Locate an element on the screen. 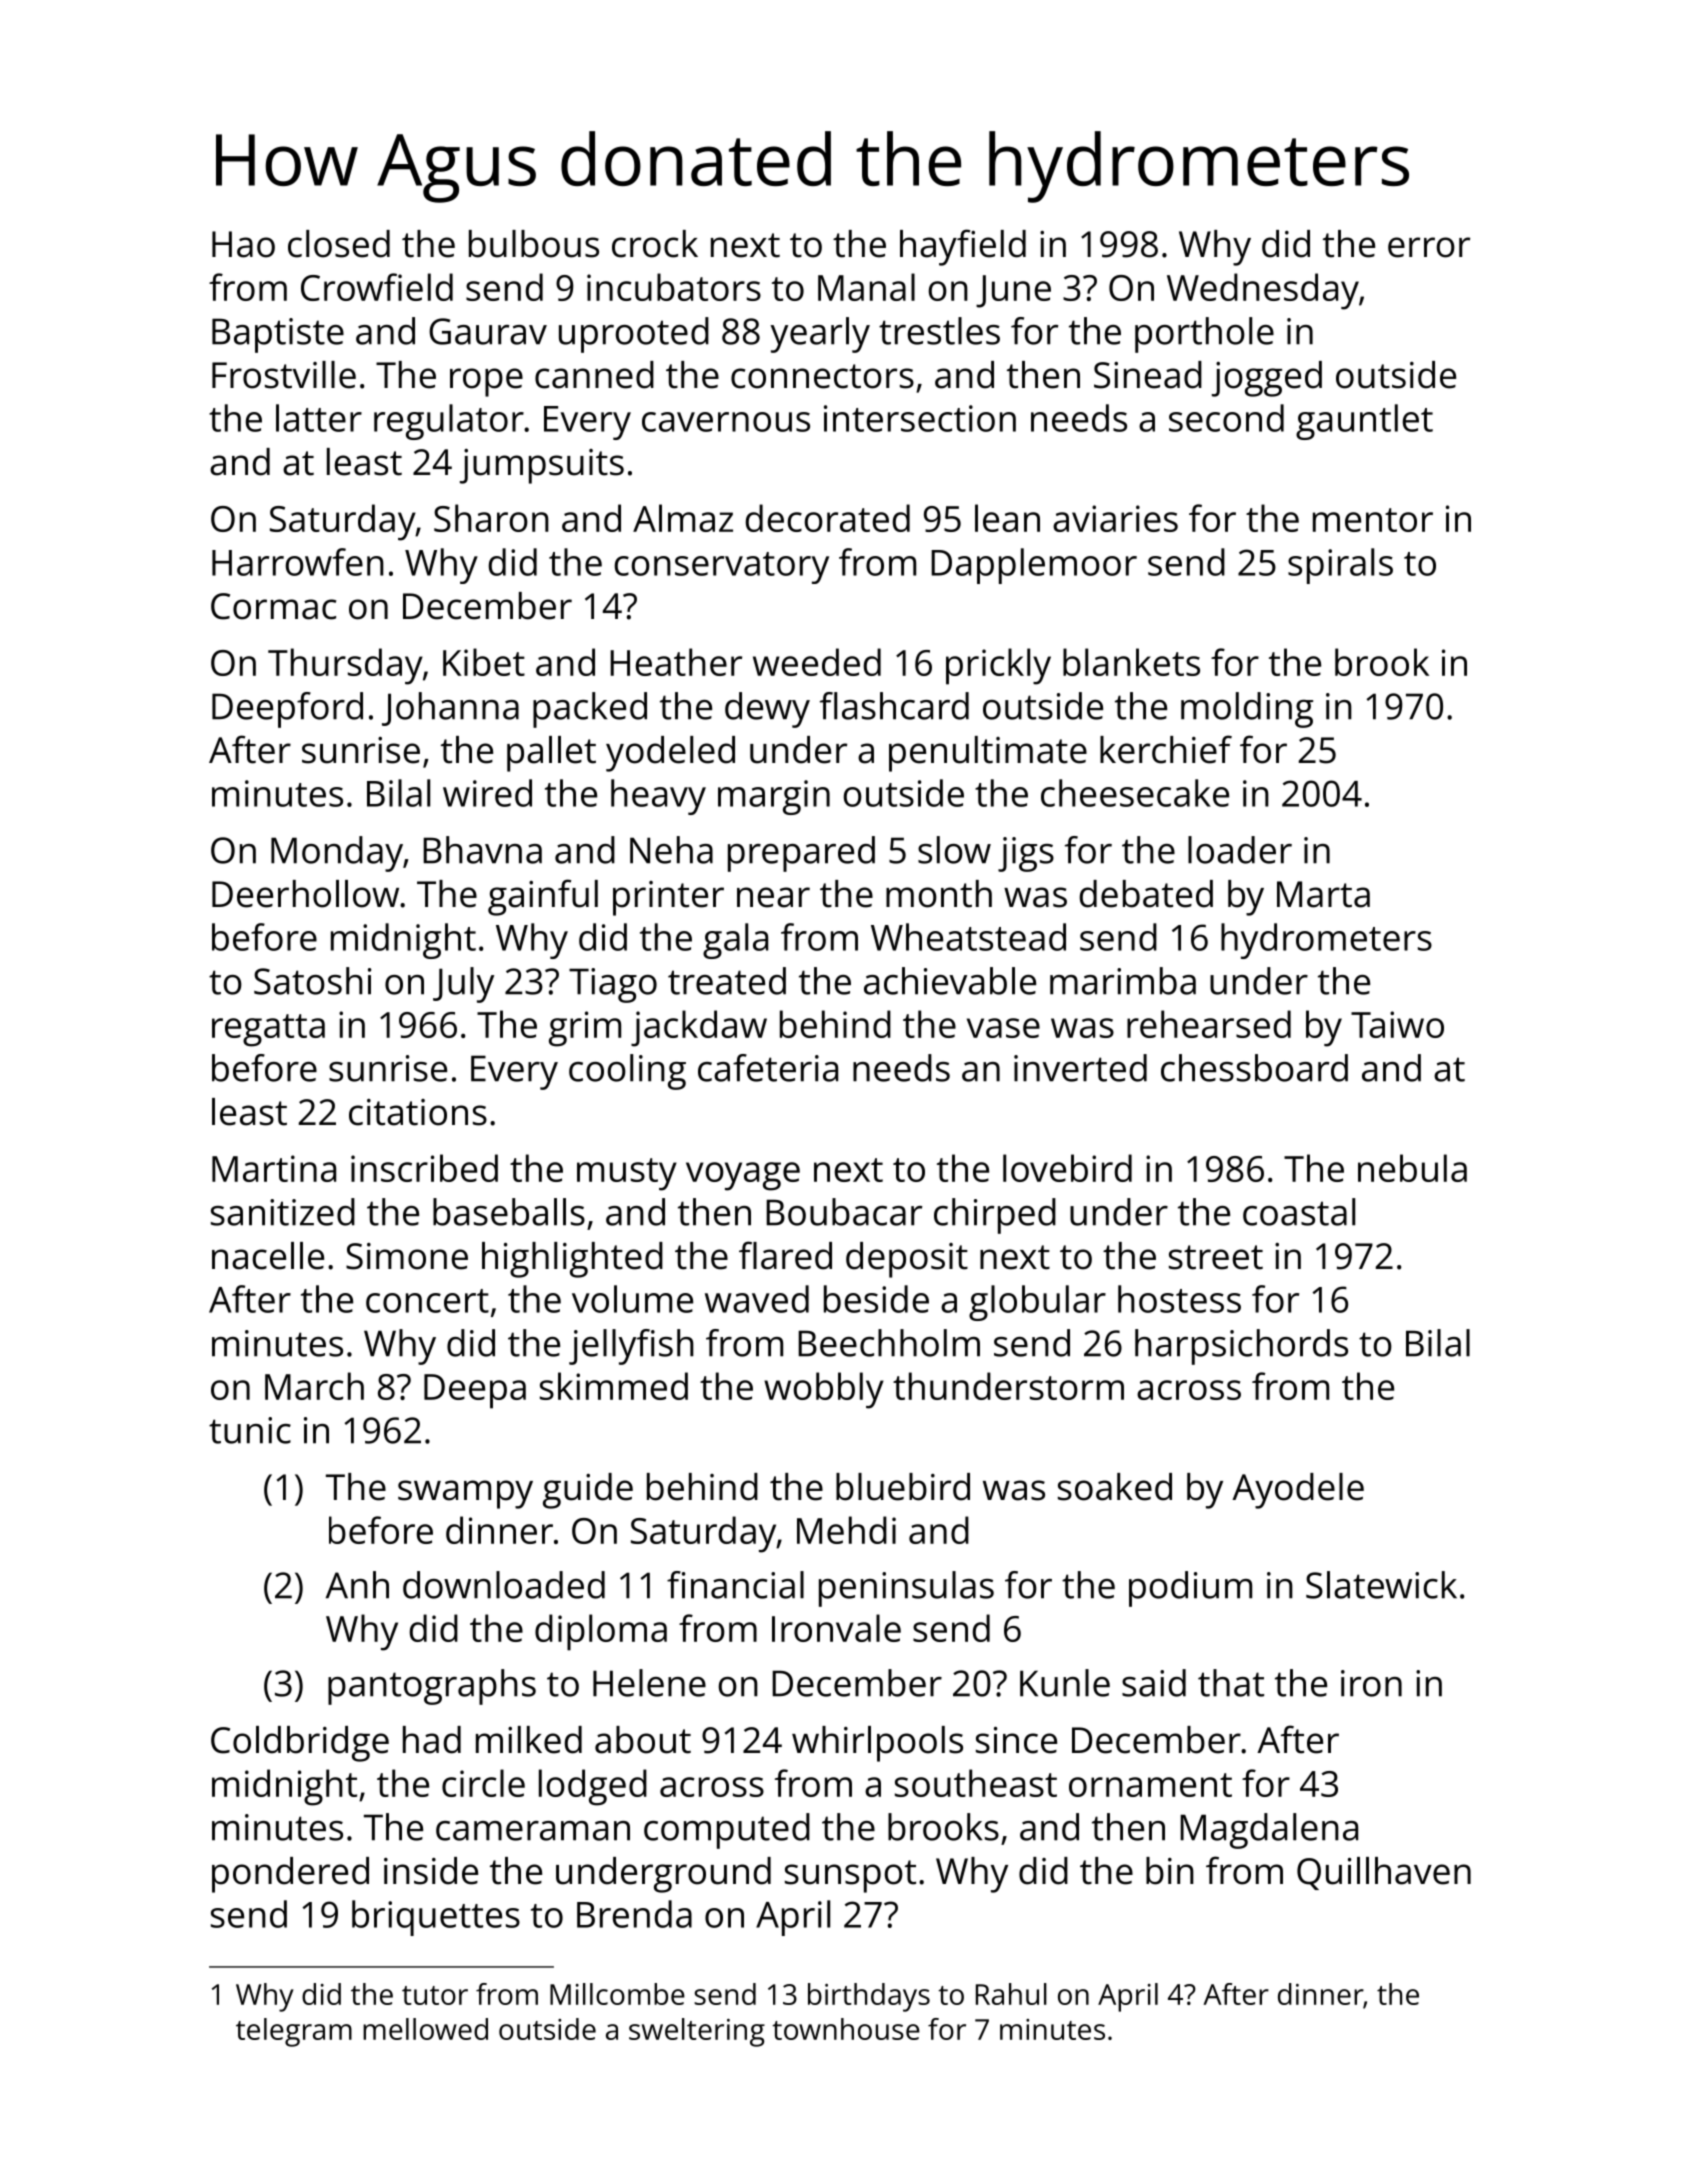 This screenshot has width=1683, height=2178. Marta is located at coordinates (1323, 894).
